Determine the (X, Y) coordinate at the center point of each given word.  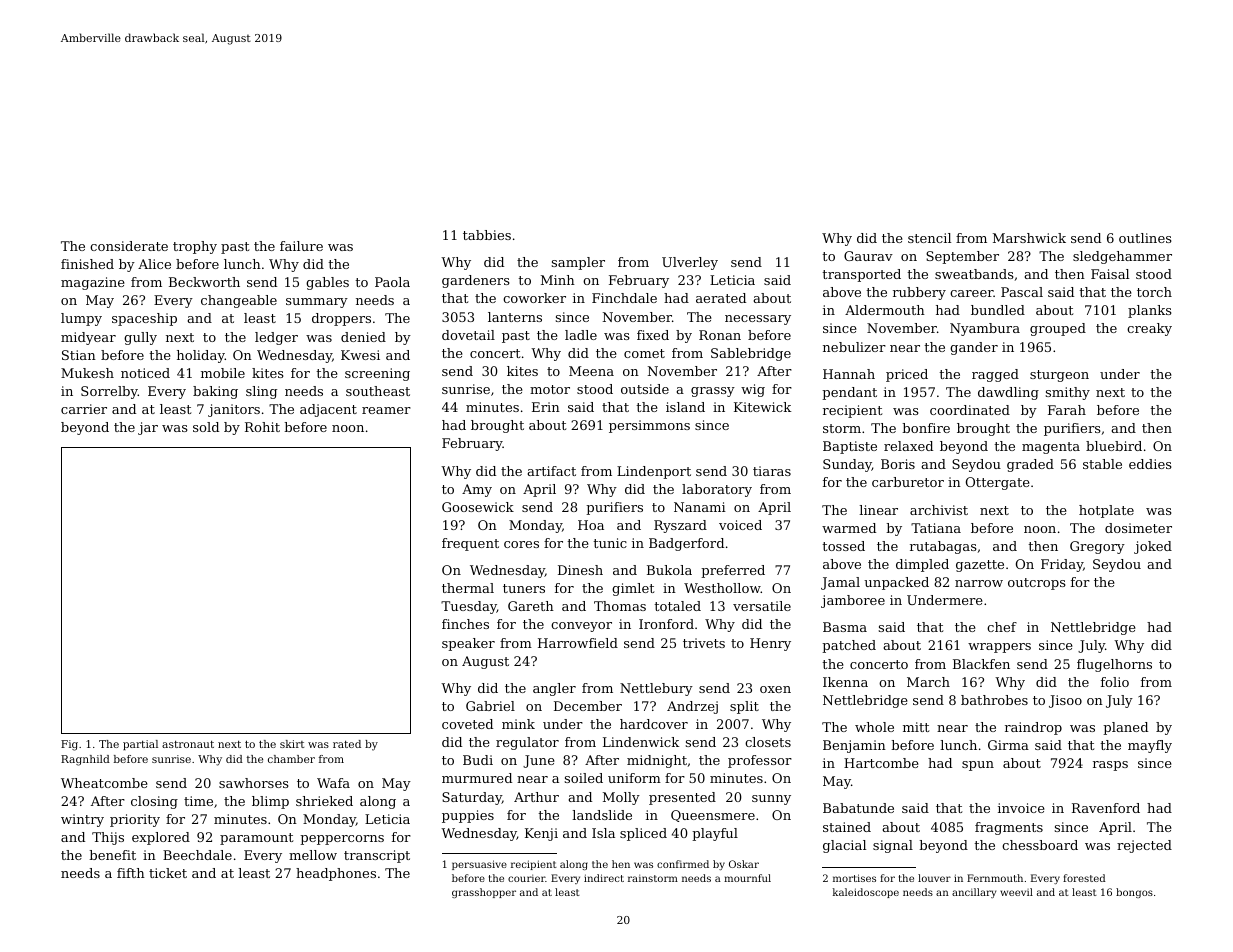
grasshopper (484, 893)
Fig (69, 745)
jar (148, 428)
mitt (916, 727)
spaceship (144, 319)
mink (518, 724)
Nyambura (985, 329)
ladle (581, 335)
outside (645, 389)
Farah (1067, 410)
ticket (168, 873)
